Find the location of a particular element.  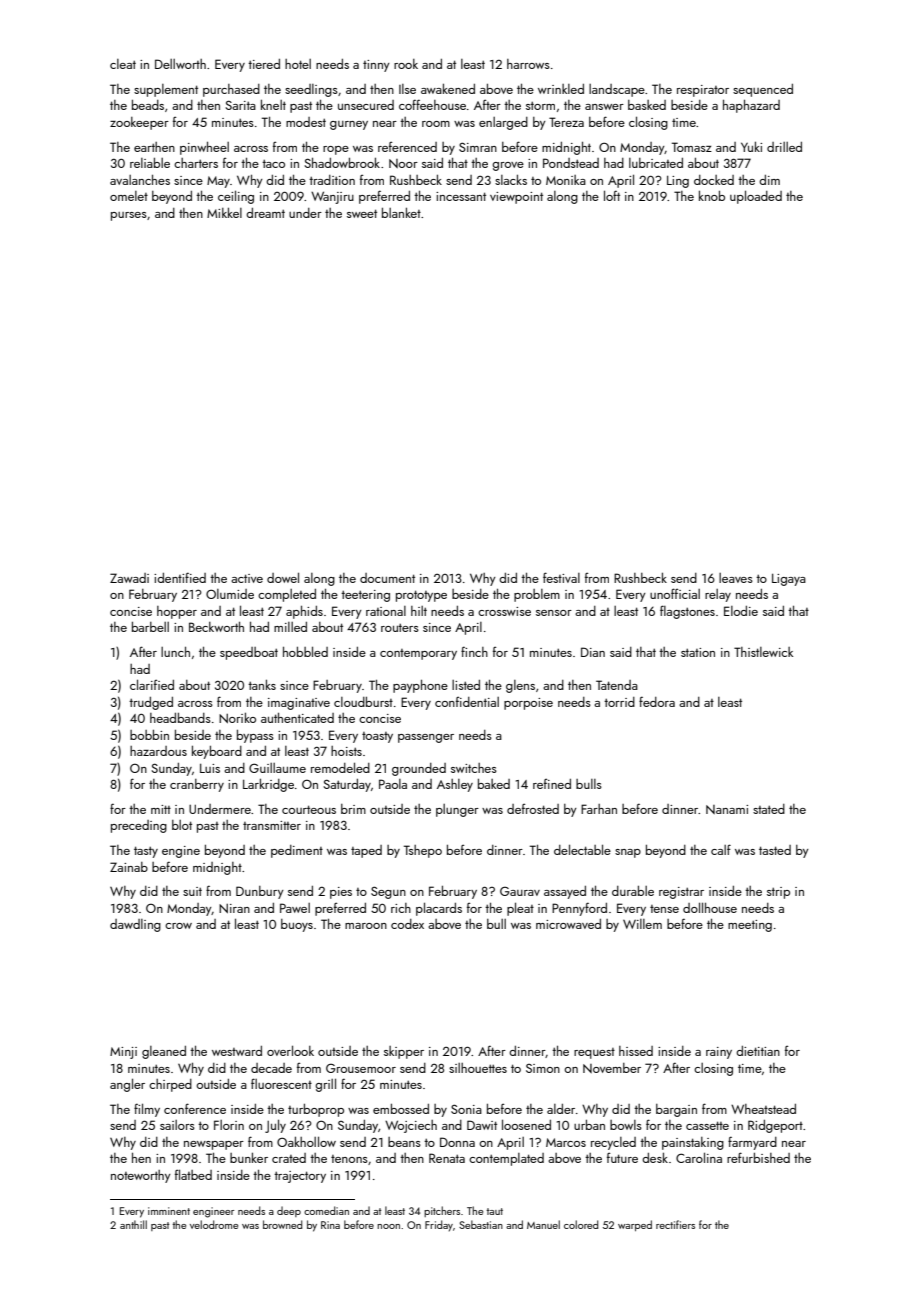

dowel is located at coordinates (283, 577).
